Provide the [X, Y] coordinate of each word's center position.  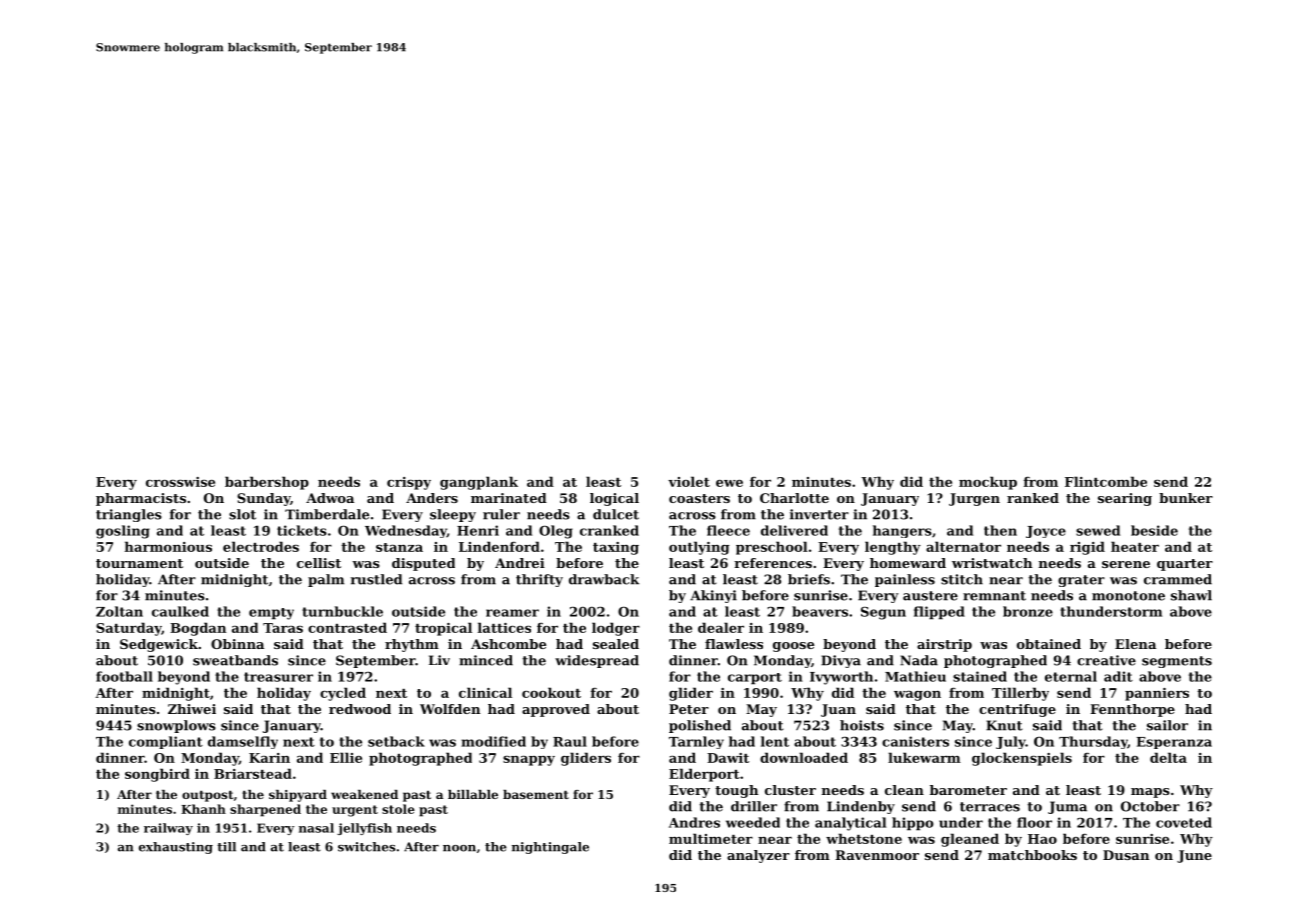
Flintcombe [1106, 481]
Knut [1004, 725]
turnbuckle [342, 611]
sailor [1167, 725]
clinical [485, 692]
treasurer [278, 677]
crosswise [180, 482]
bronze [1028, 611]
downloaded [804, 757]
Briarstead [253, 773]
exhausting [176, 848]
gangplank [479, 483]
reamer [512, 613]
